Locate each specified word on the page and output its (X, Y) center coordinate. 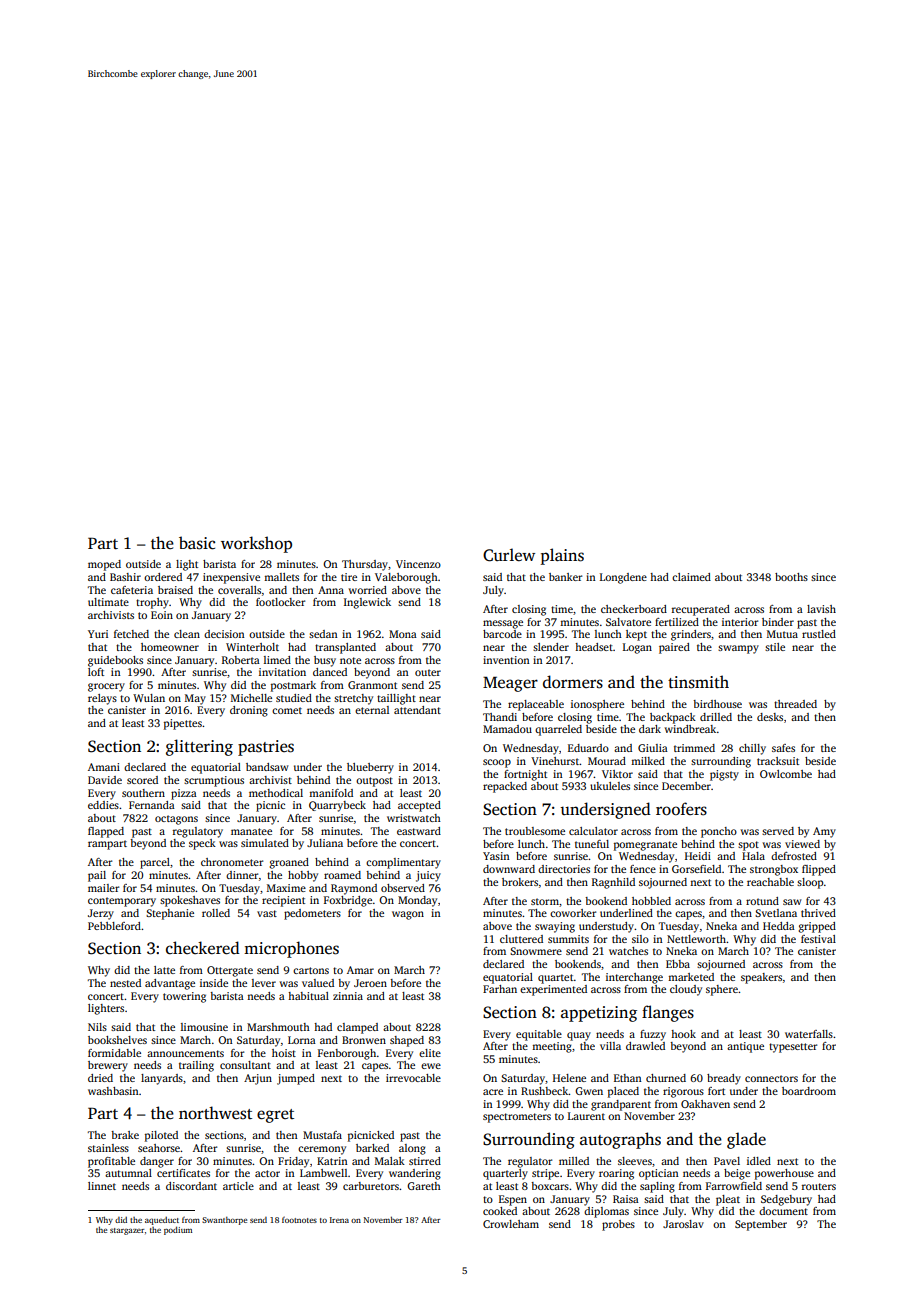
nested (125, 983)
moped (104, 565)
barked (372, 1148)
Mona (403, 634)
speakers (761, 978)
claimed (691, 577)
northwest (215, 1113)
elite (430, 1053)
